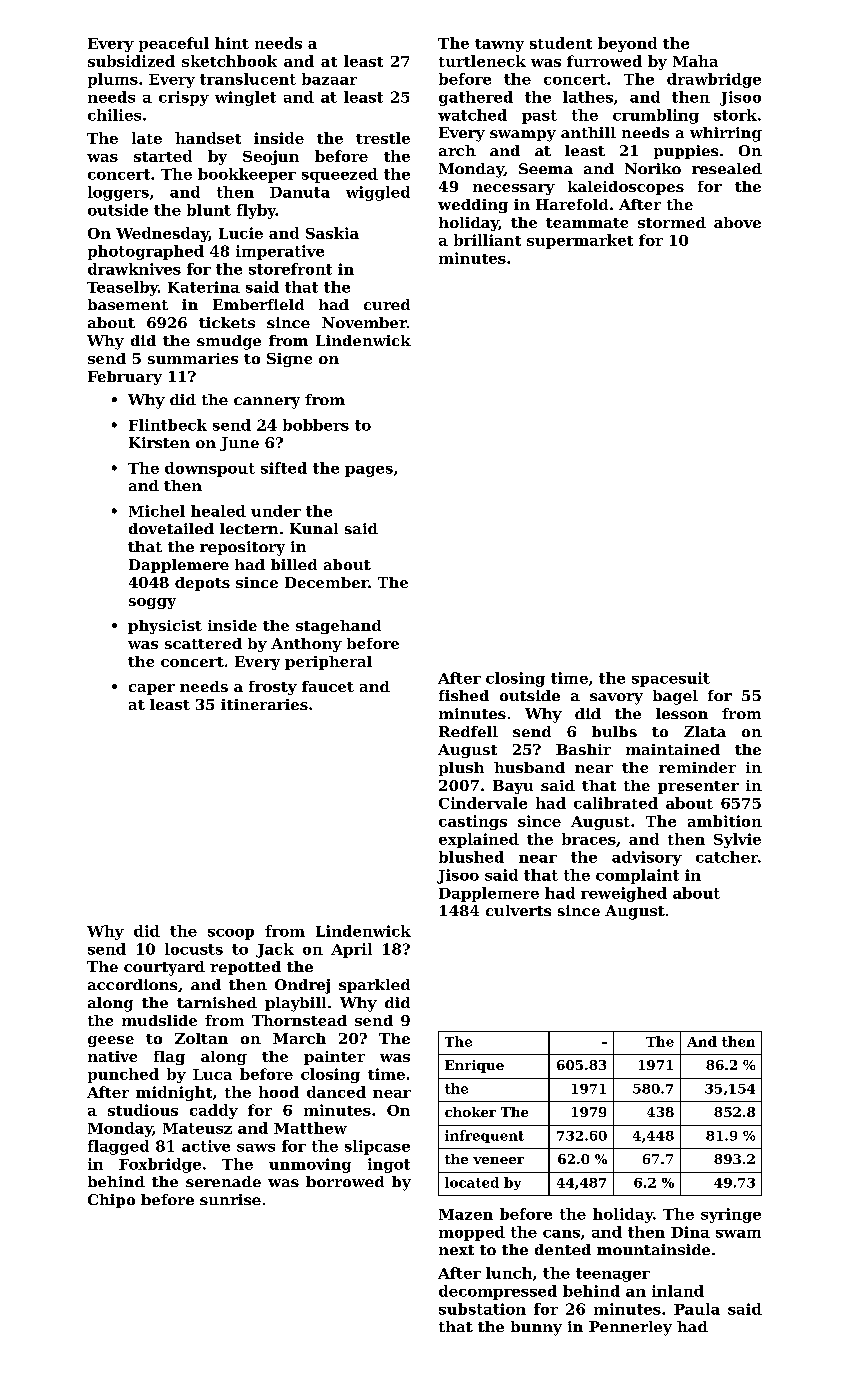  Describe the element at coordinates (383, 138) in the screenshot. I see `trestle` at that location.
